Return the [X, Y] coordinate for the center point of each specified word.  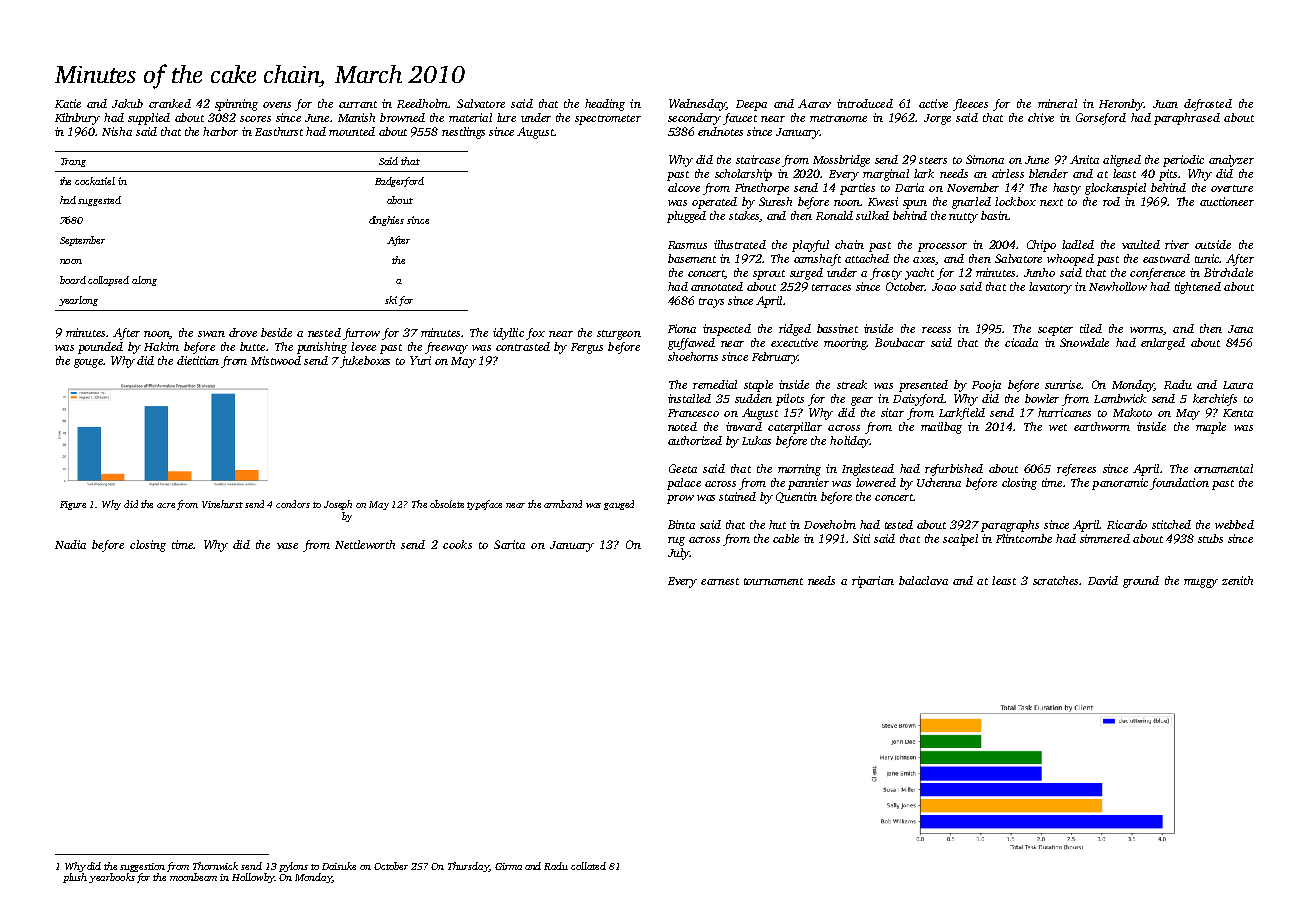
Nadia [70, 544]
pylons [293, 867]
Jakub [127, 103]
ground [1141, 582]
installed [689, 398]
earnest [720, 581]
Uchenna [939, 482]
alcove [684, 187]
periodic [1183, 161]
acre [166, 505]
